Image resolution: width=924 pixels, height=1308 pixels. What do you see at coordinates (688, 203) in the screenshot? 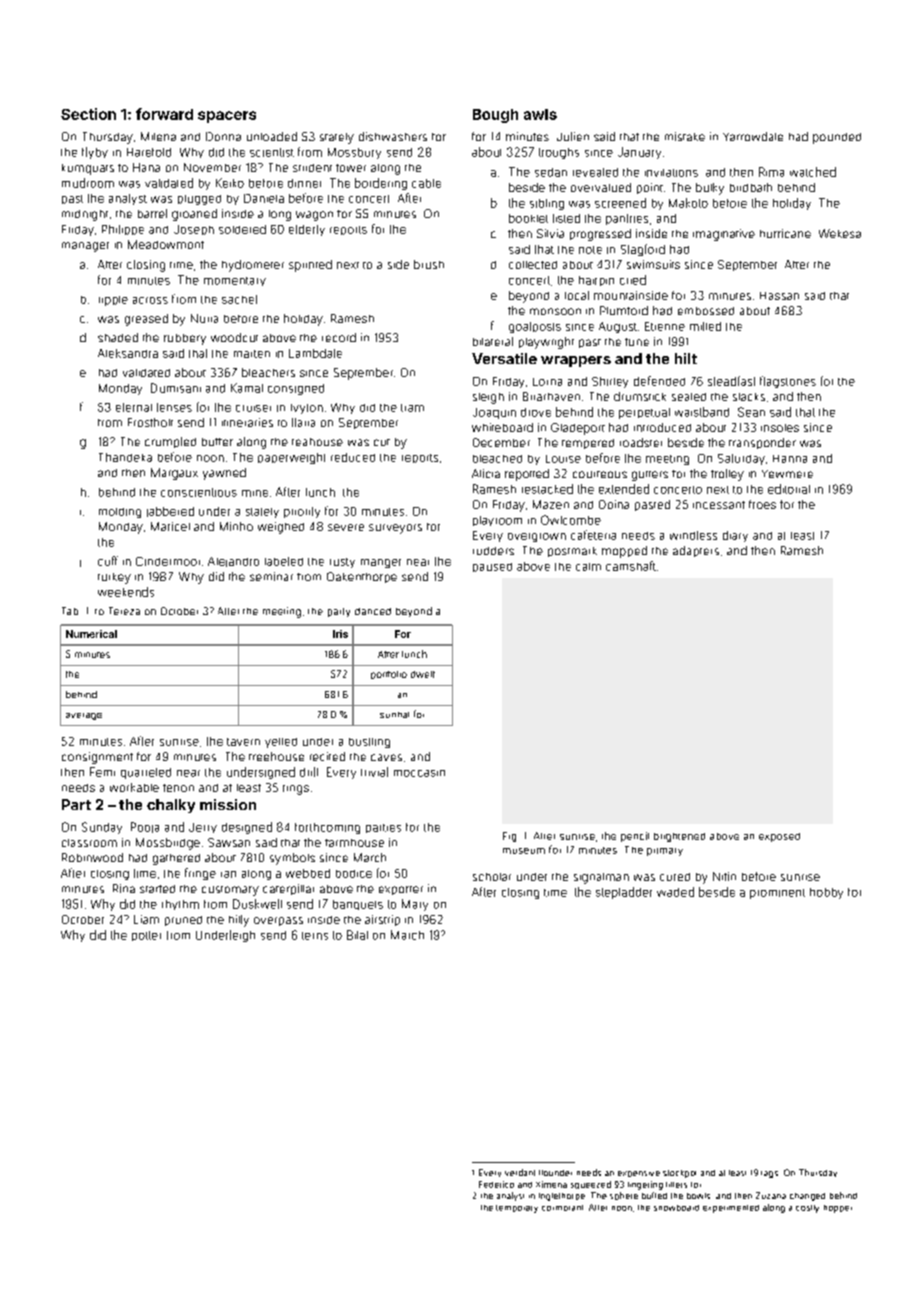
I see `Makoto` at bounding box center [688, 203].
